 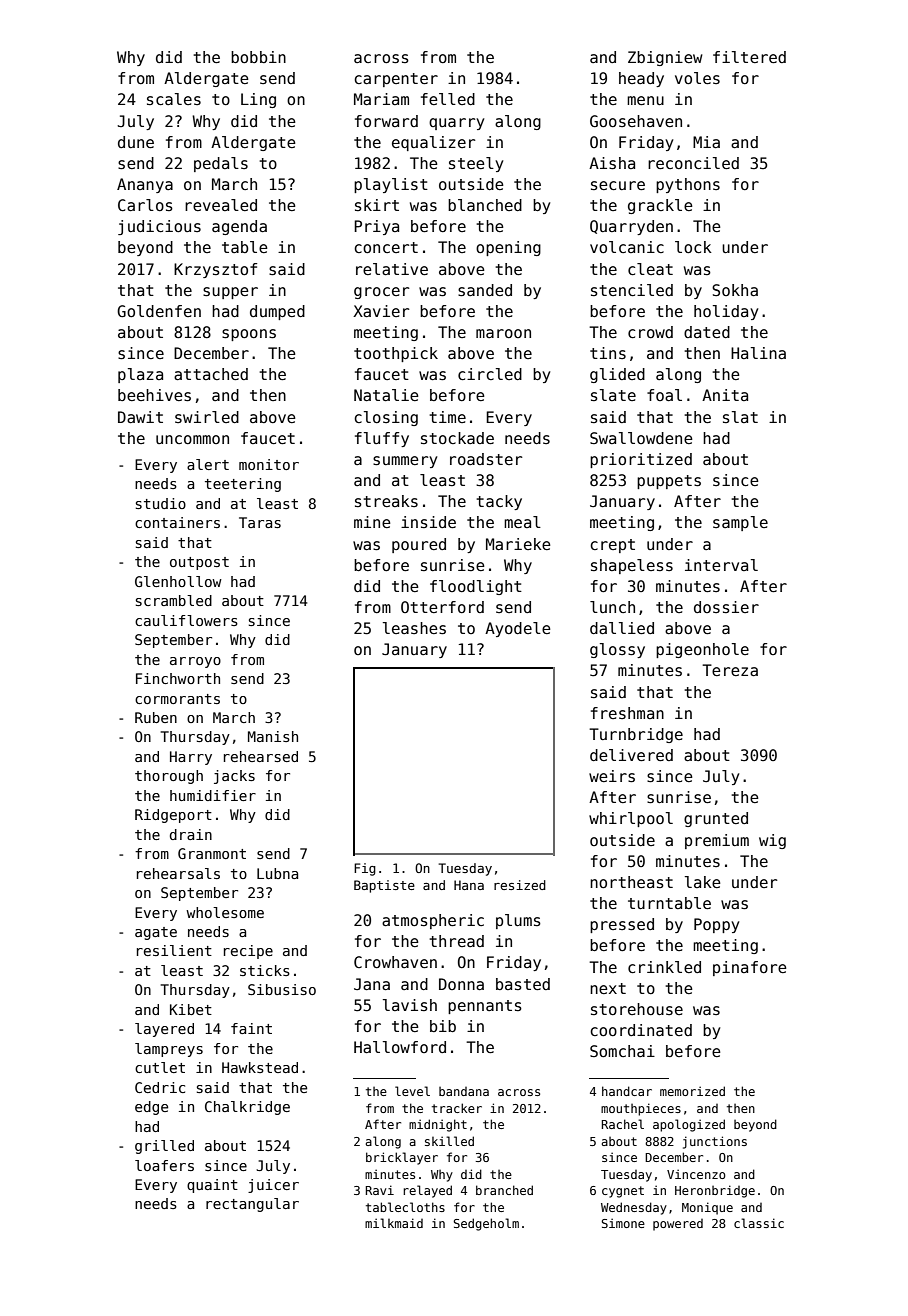 What do you see at coordinates (476, 587) in the screenshot?
I see `floodlight` at bounding box center [476, 587].
